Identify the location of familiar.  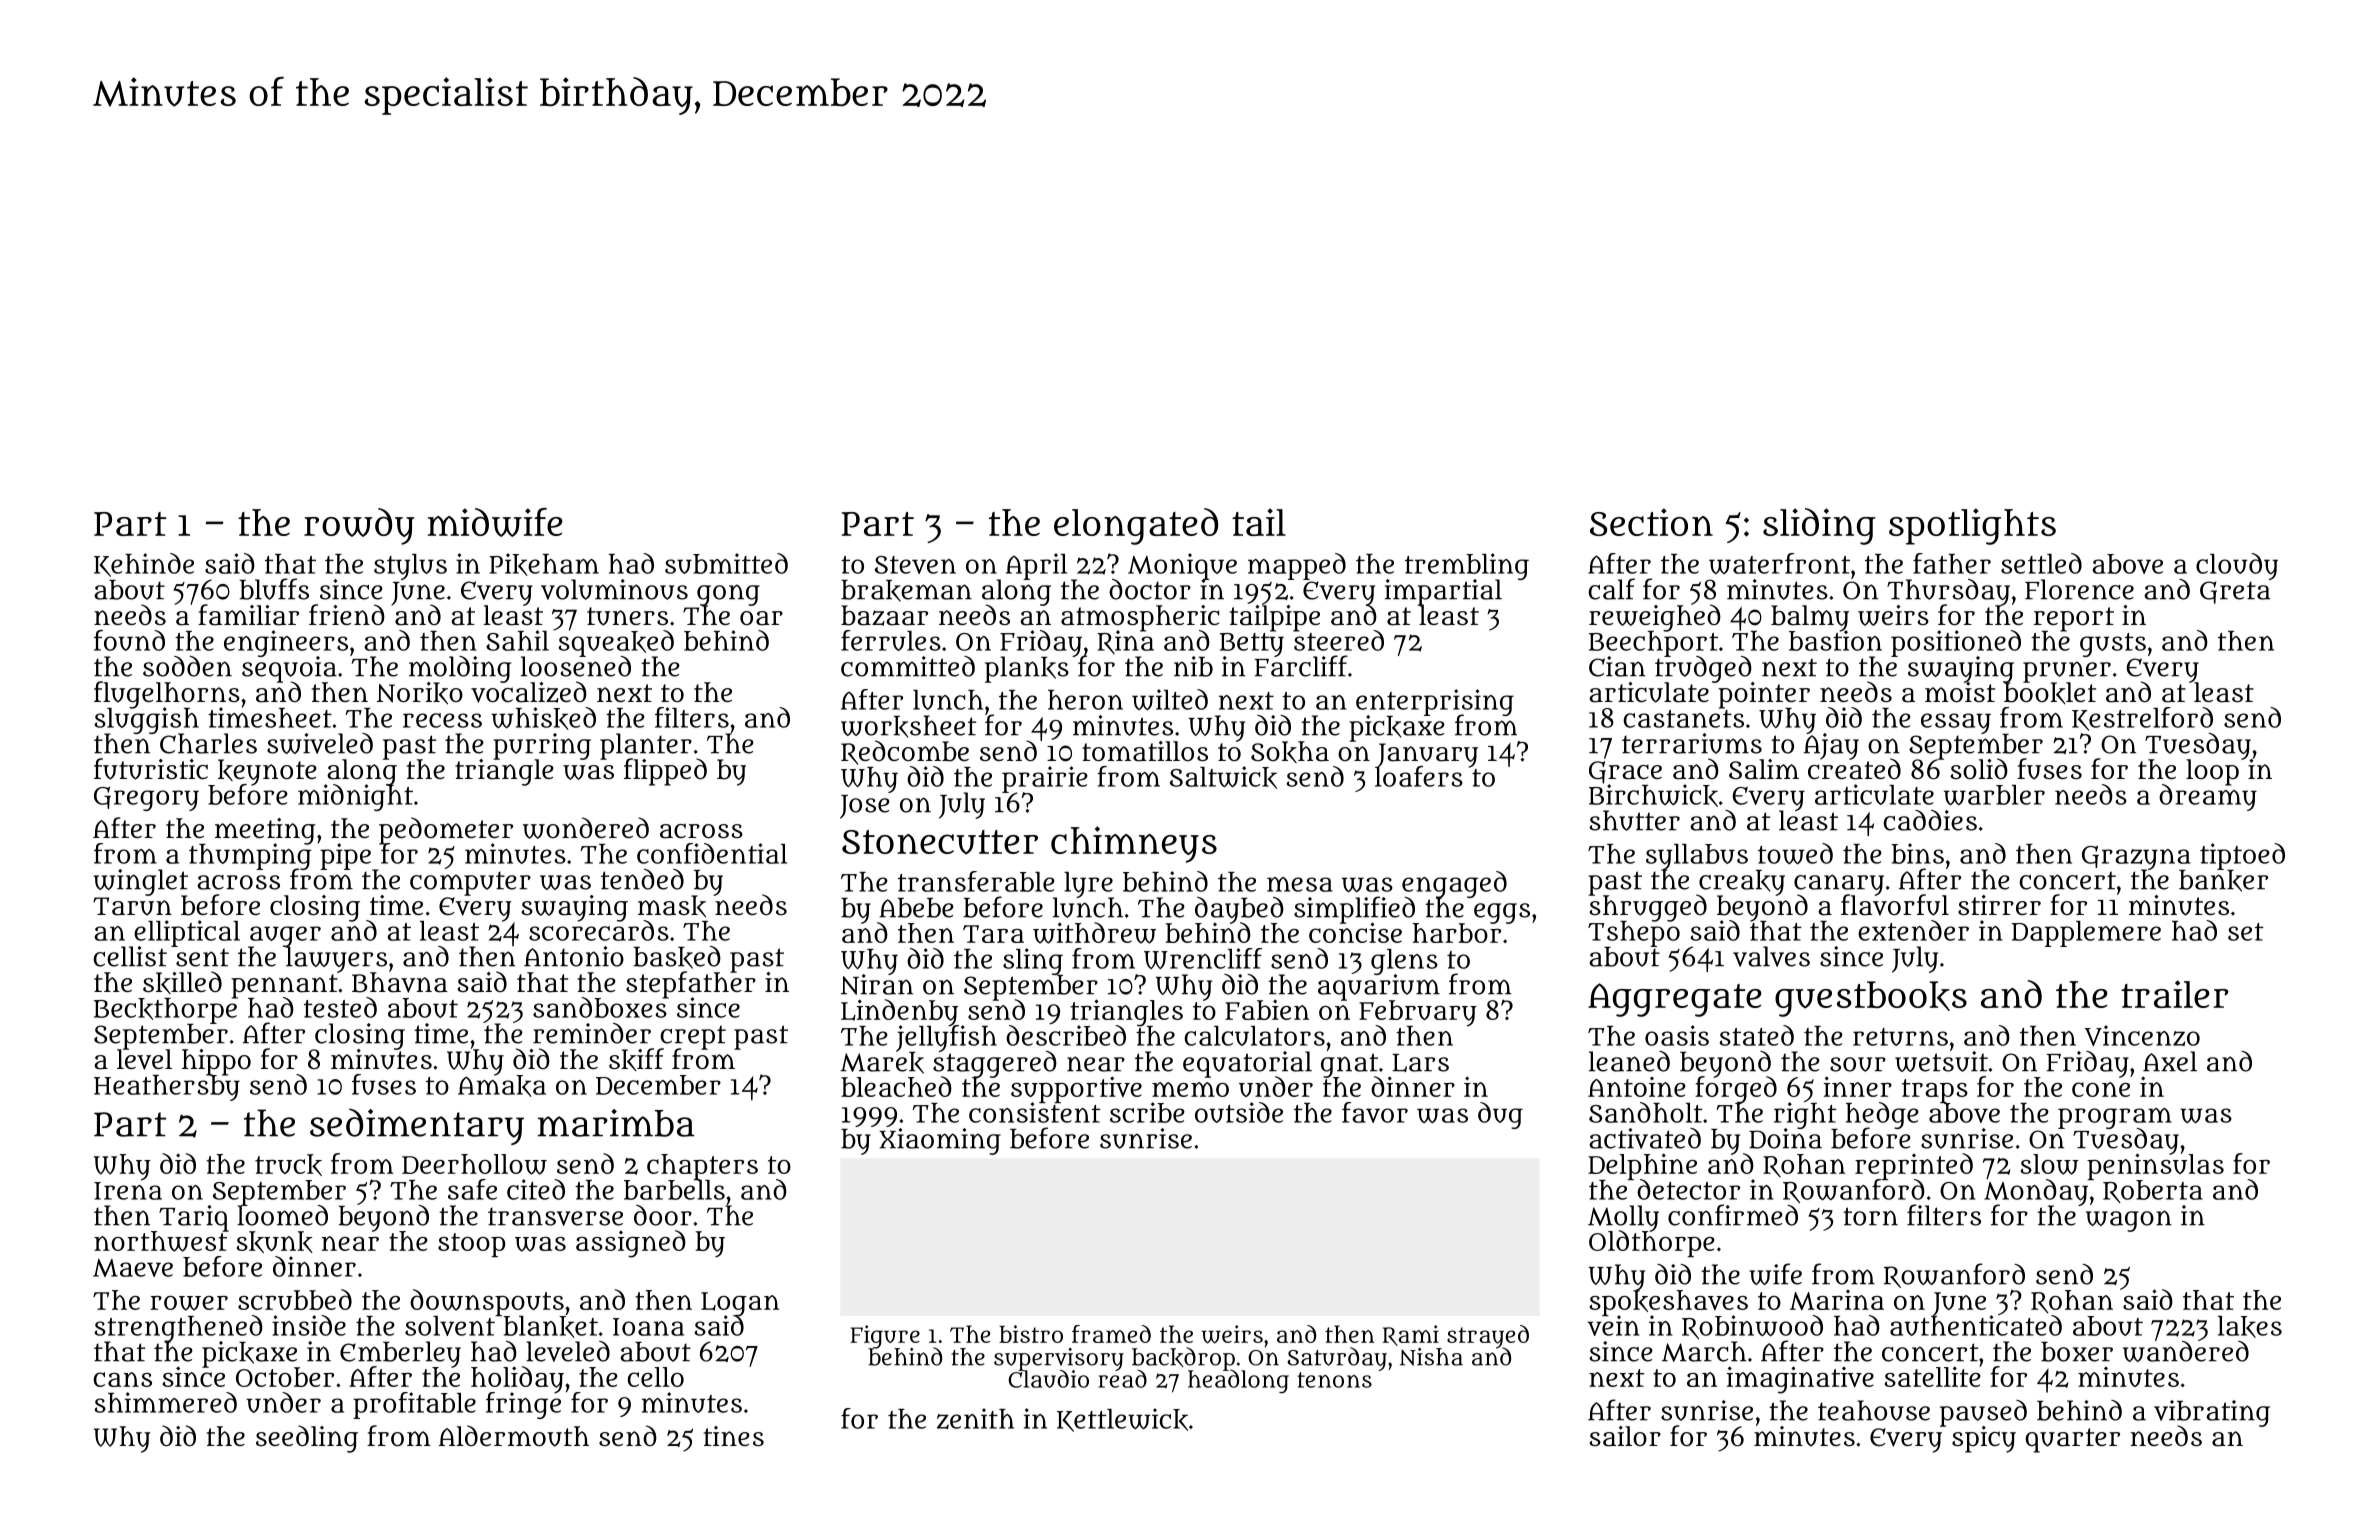
(248, 615).
